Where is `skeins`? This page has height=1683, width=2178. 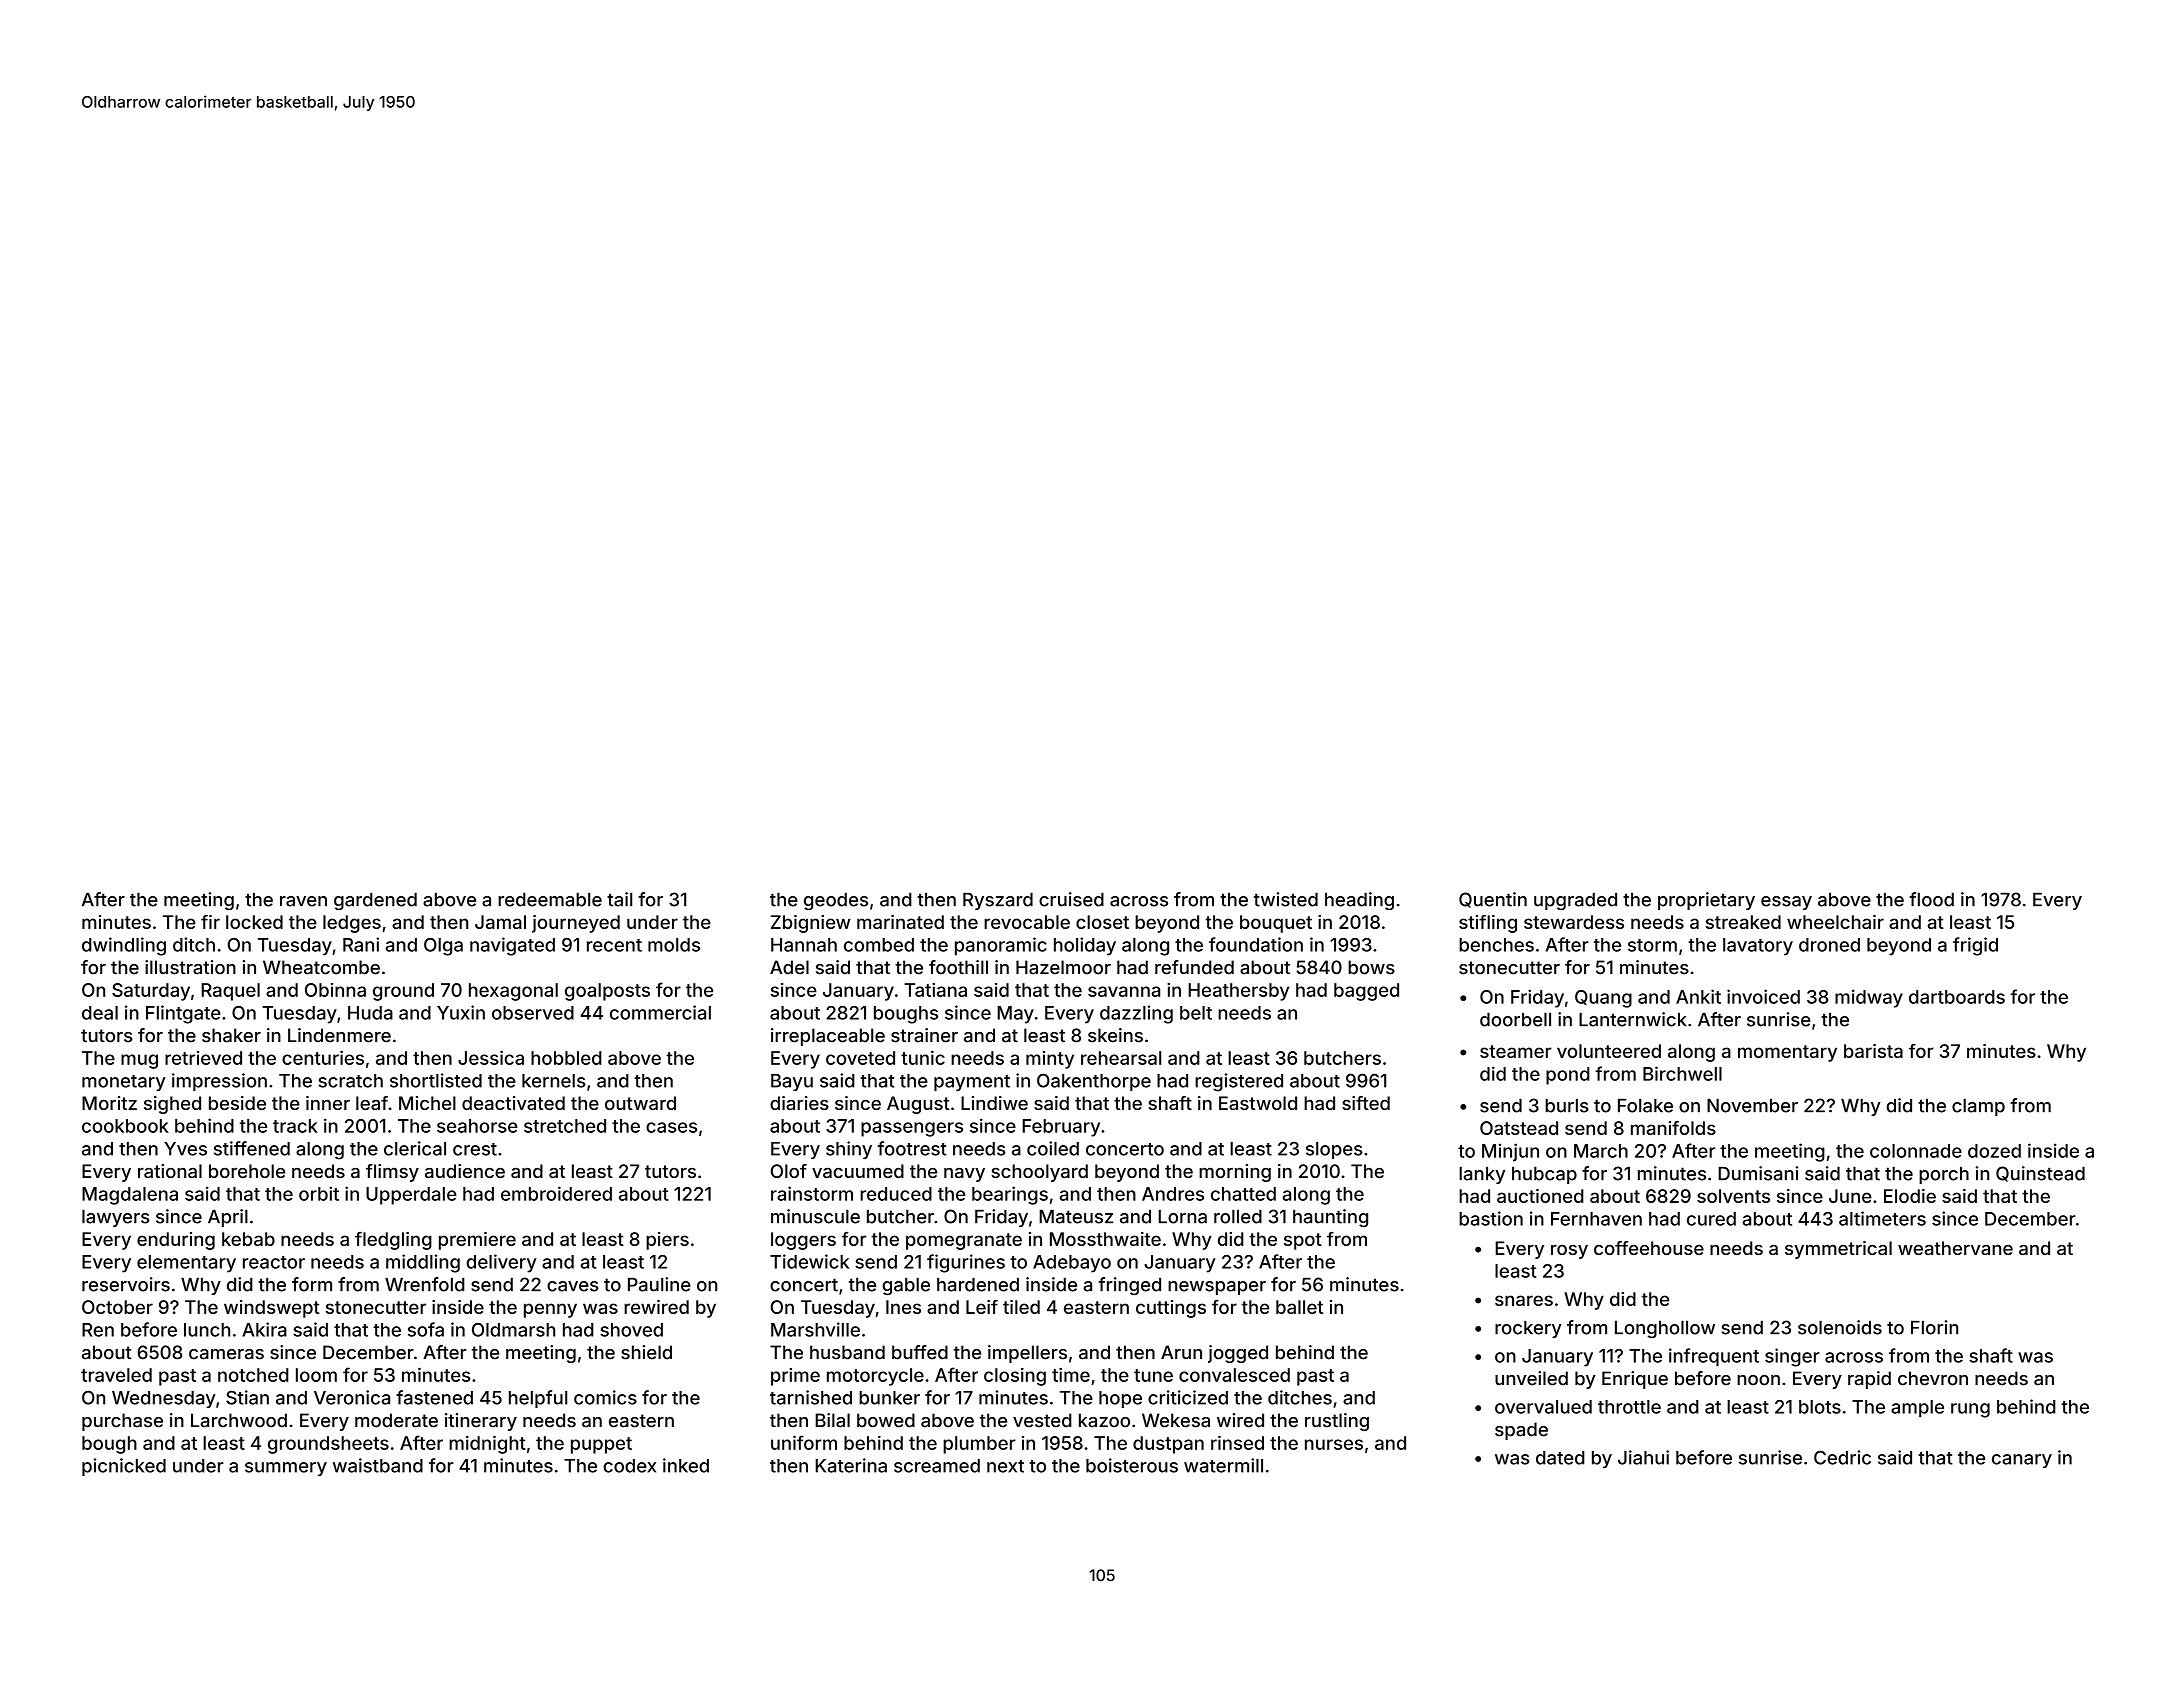 skeins is located at coordinates (1115, 1035).
